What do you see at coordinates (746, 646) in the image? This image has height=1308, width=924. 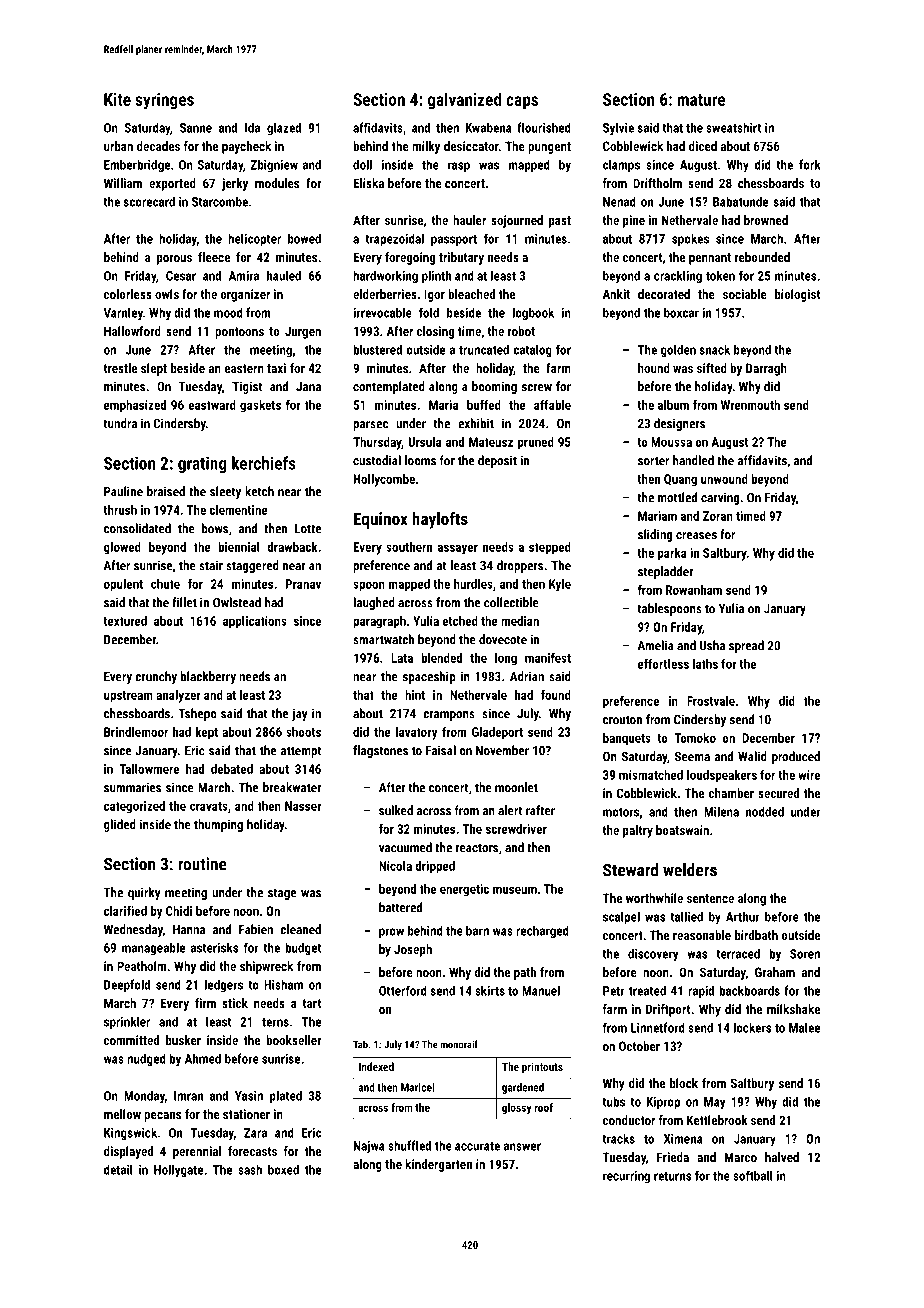 I see `spread` at bounding box center [746, 646].
